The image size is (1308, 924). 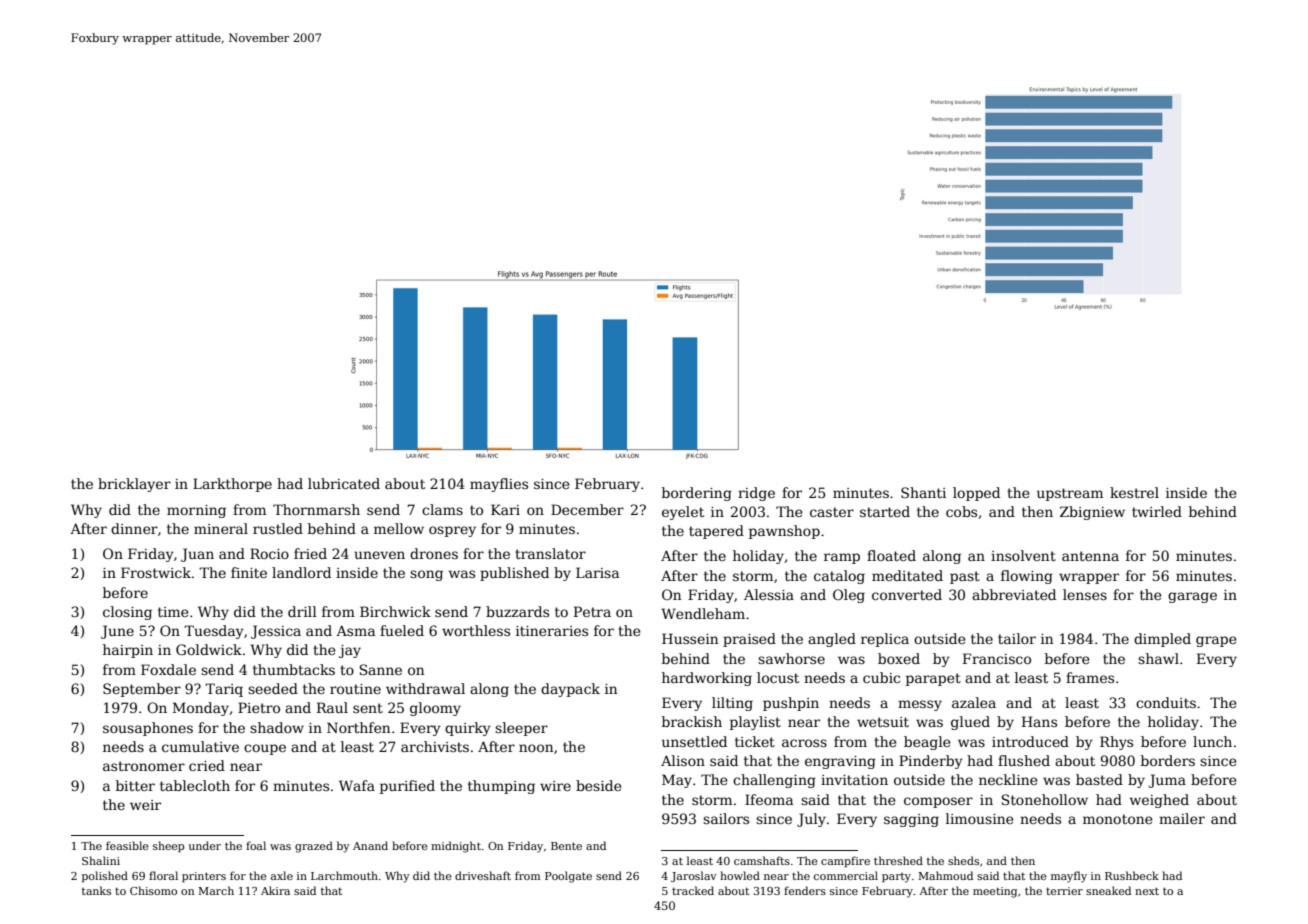 What do you see at coordinates (355, 630) in the screenshot?
I see `Asma` at bounding box center [355, 630].
